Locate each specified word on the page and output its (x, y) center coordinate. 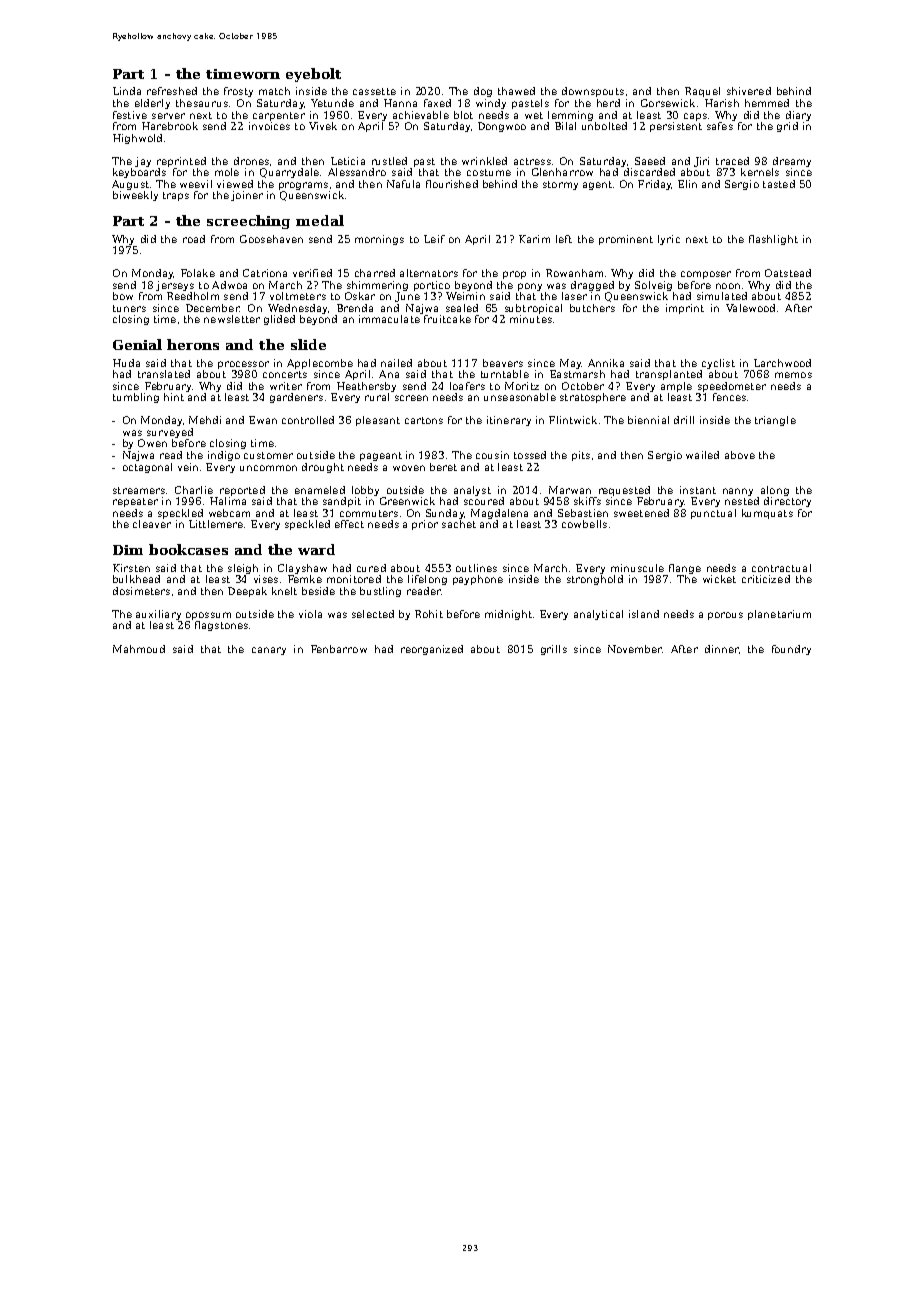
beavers (503, 363)
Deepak (247, 592)
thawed (516, 91)
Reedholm (193, 296)
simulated (722, 296)
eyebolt (313, 75)
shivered (749, 91)
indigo (224, 456)
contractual (781, 568)
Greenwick (407, 501)
